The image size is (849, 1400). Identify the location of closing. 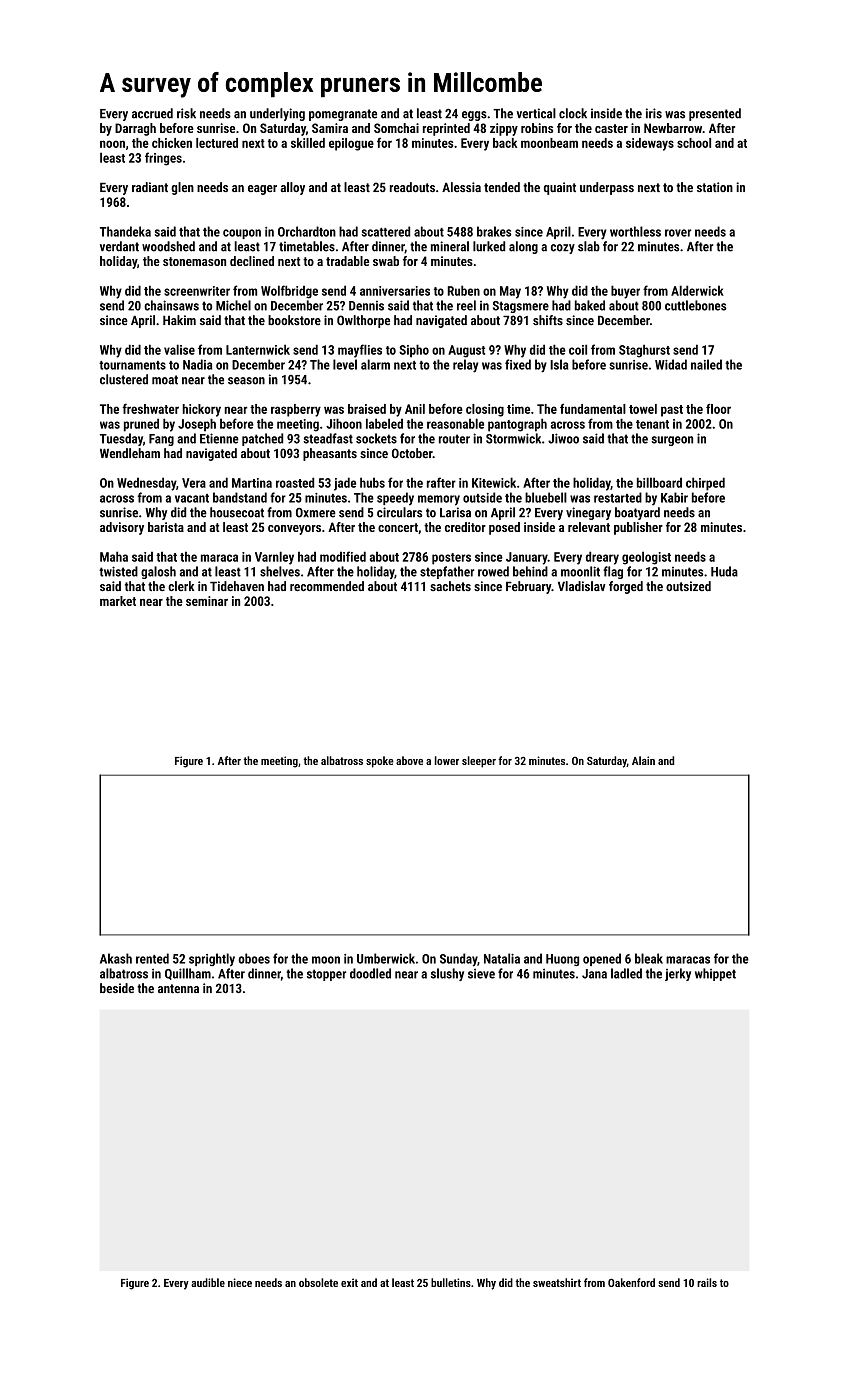
(485, 410).
